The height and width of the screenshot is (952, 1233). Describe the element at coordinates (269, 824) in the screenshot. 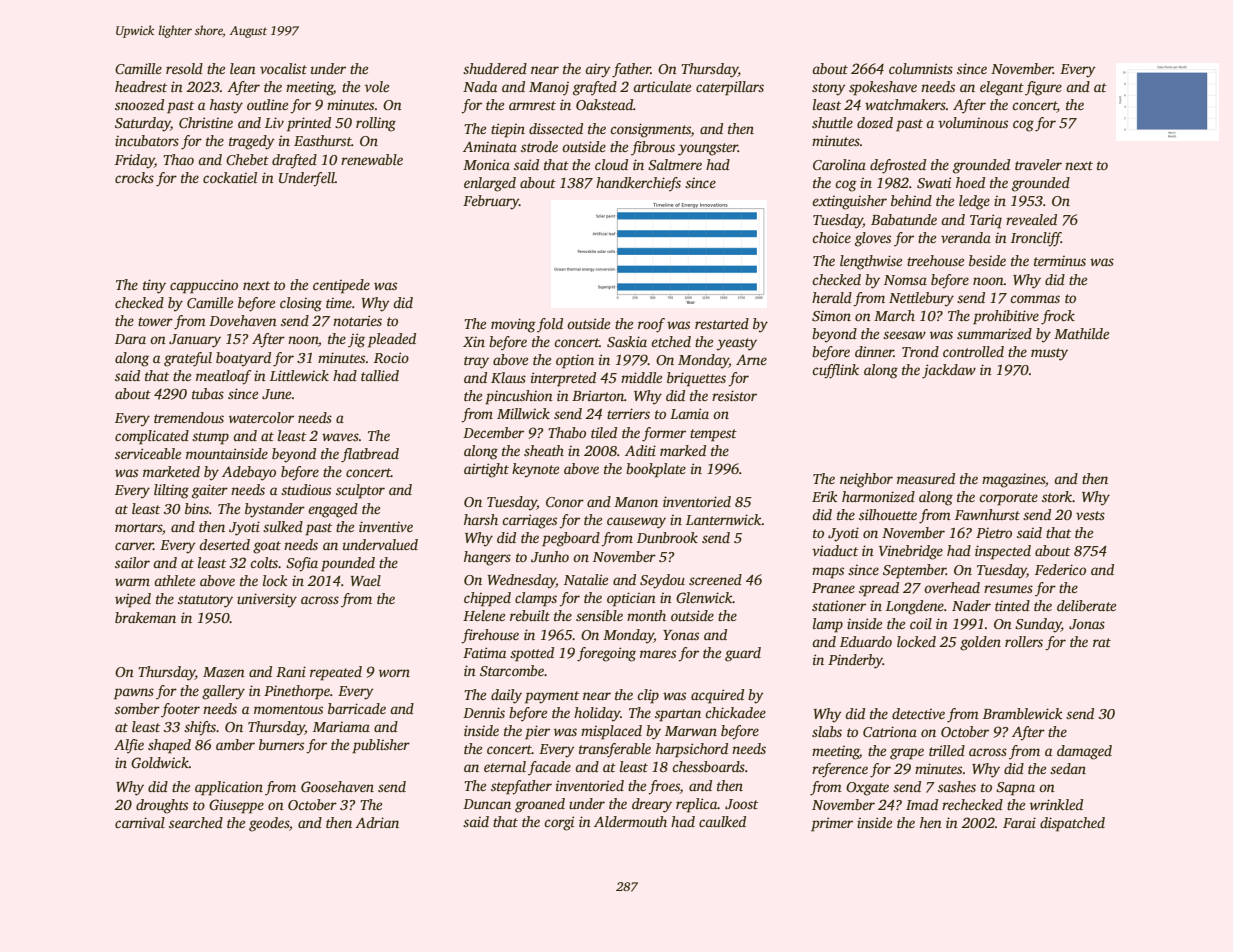

I see `geodes` at that location.
